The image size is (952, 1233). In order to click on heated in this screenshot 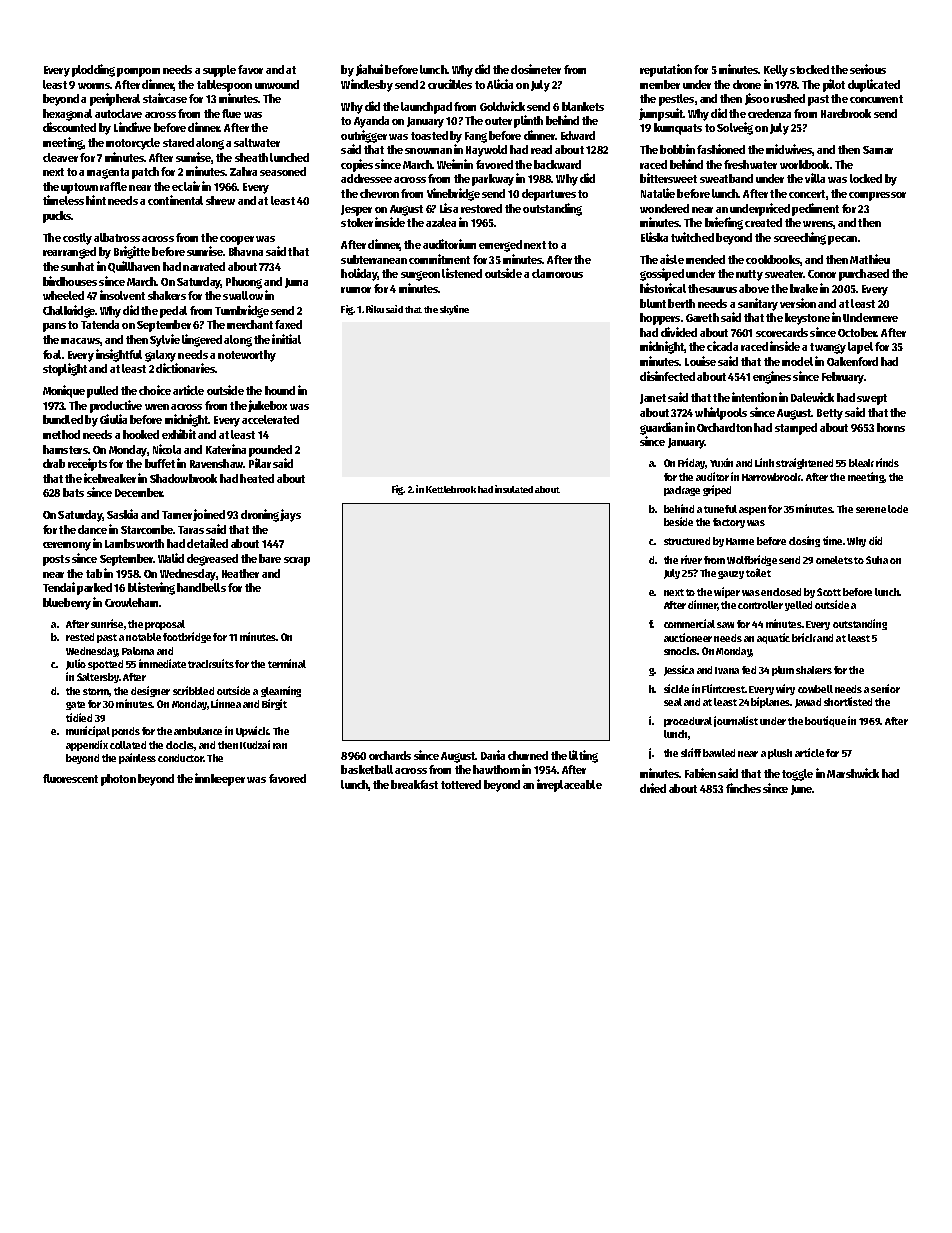, I will do `click(257, 478)`.
